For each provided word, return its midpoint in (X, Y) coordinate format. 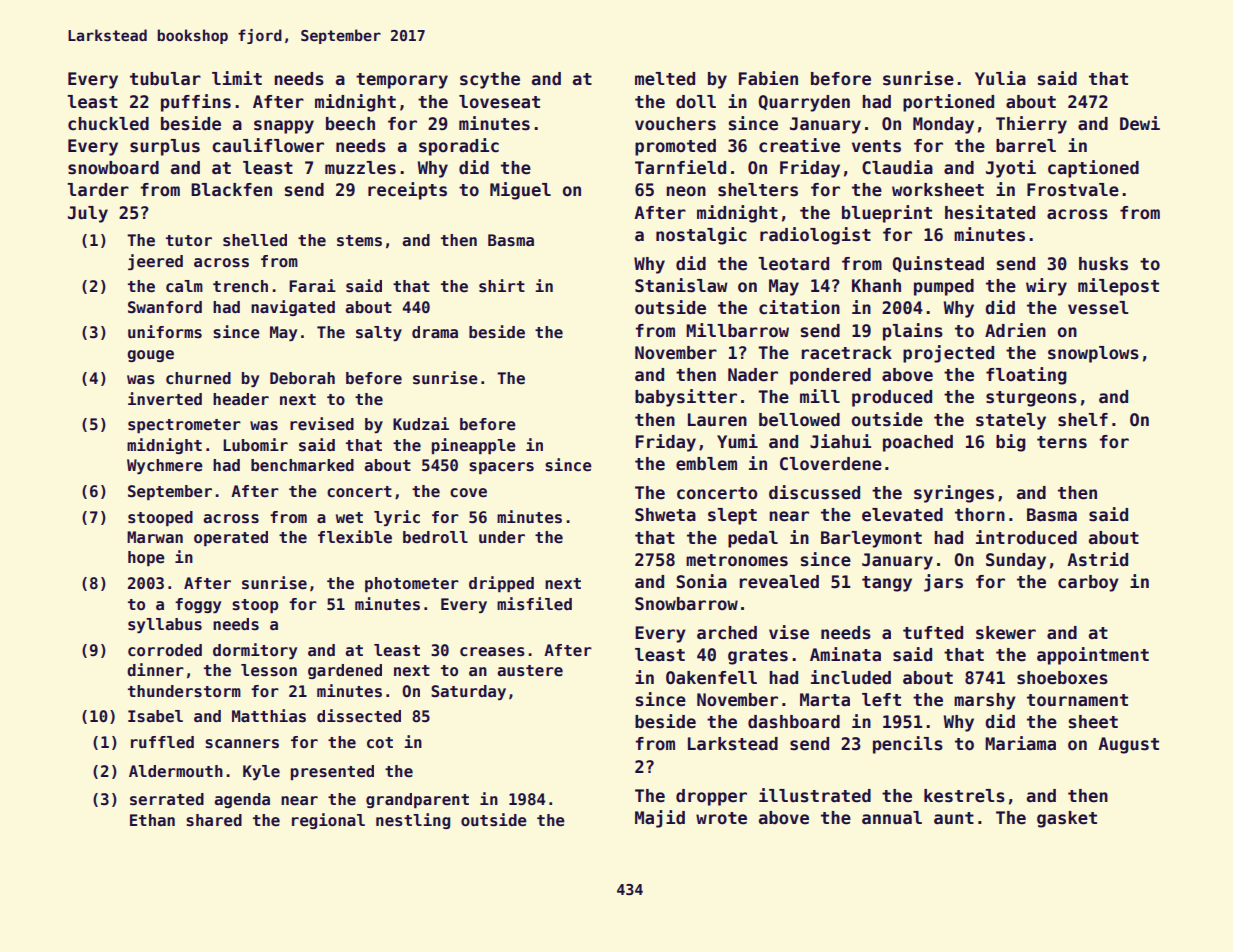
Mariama (1020, 743)
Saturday (468, 692)
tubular (165, 79)
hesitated (990, 212)
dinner (155, 670)
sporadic (459, 147)
